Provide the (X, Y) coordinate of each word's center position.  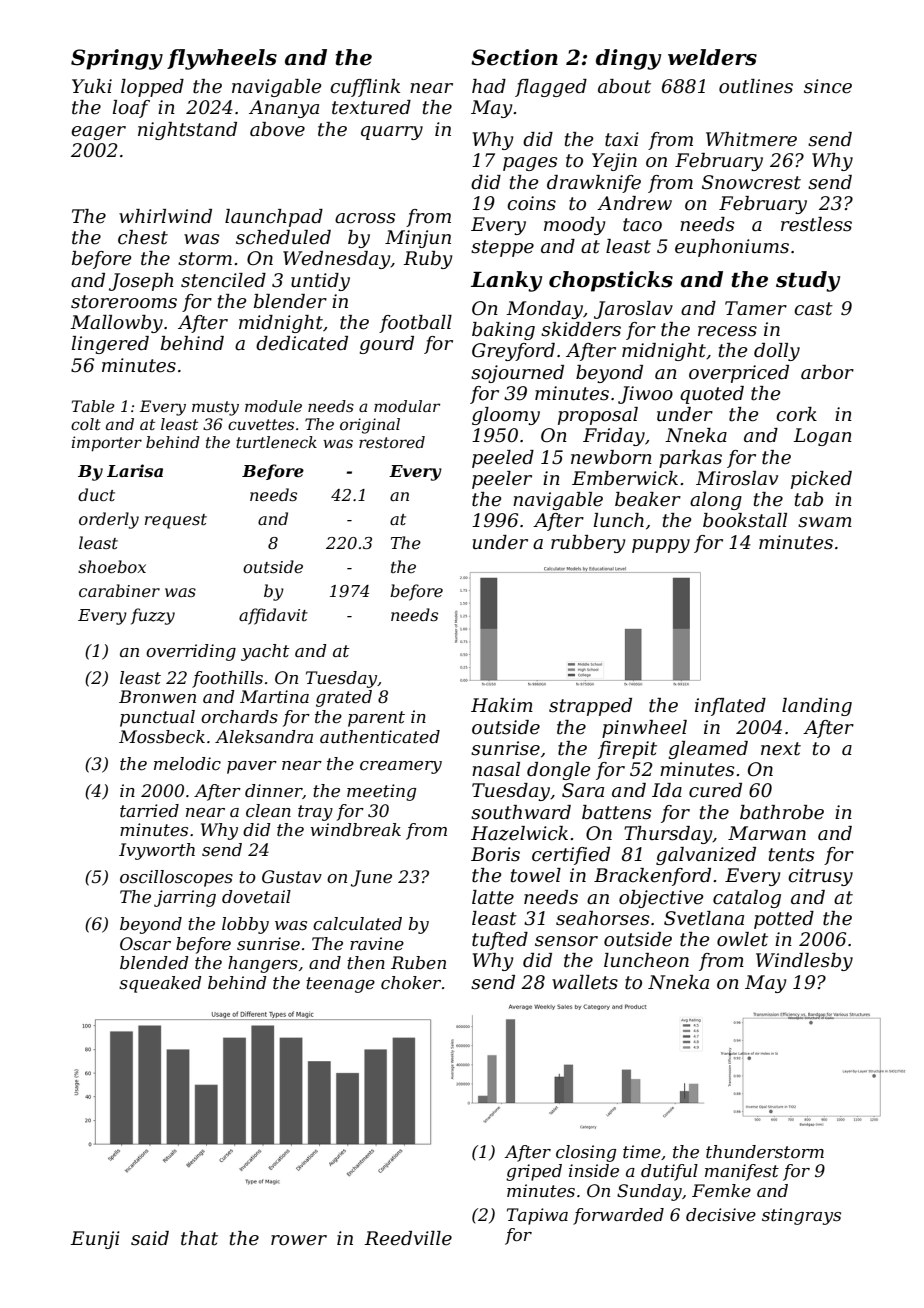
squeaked (160, 984)
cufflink (365, 88)
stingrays (801, 1216)
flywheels (222, 59)
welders (712, 57)
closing (586, 1153)
